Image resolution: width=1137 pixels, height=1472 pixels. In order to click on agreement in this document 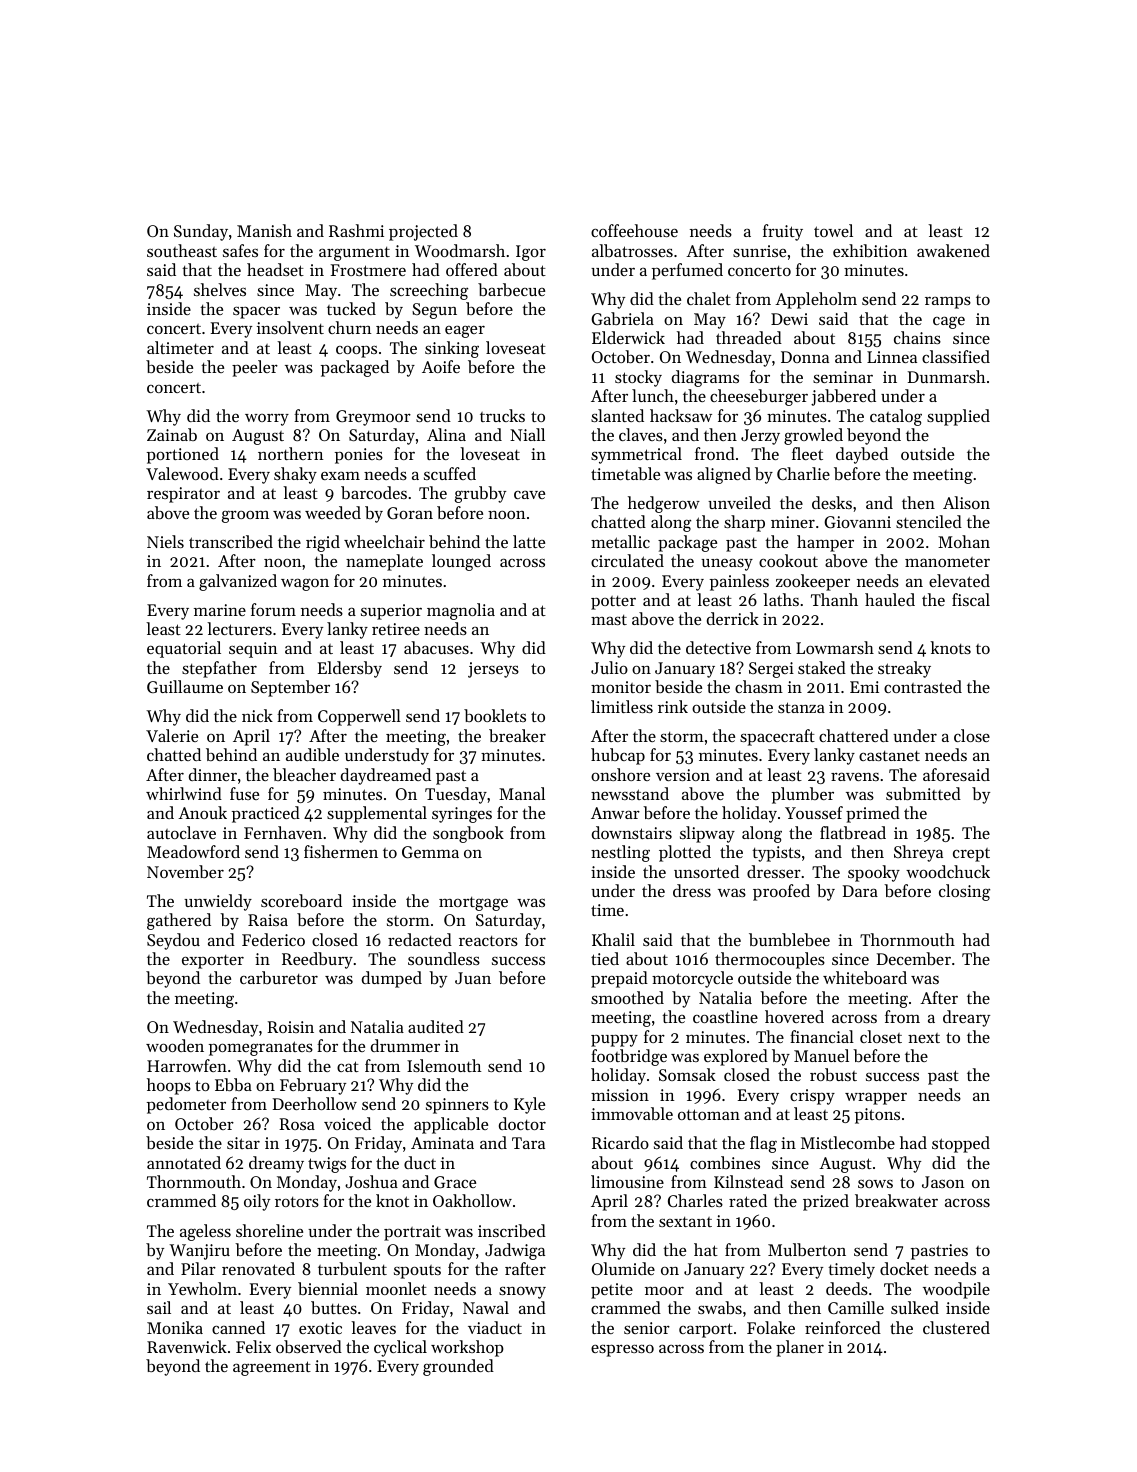, I will do `click(272, 1368)`.
